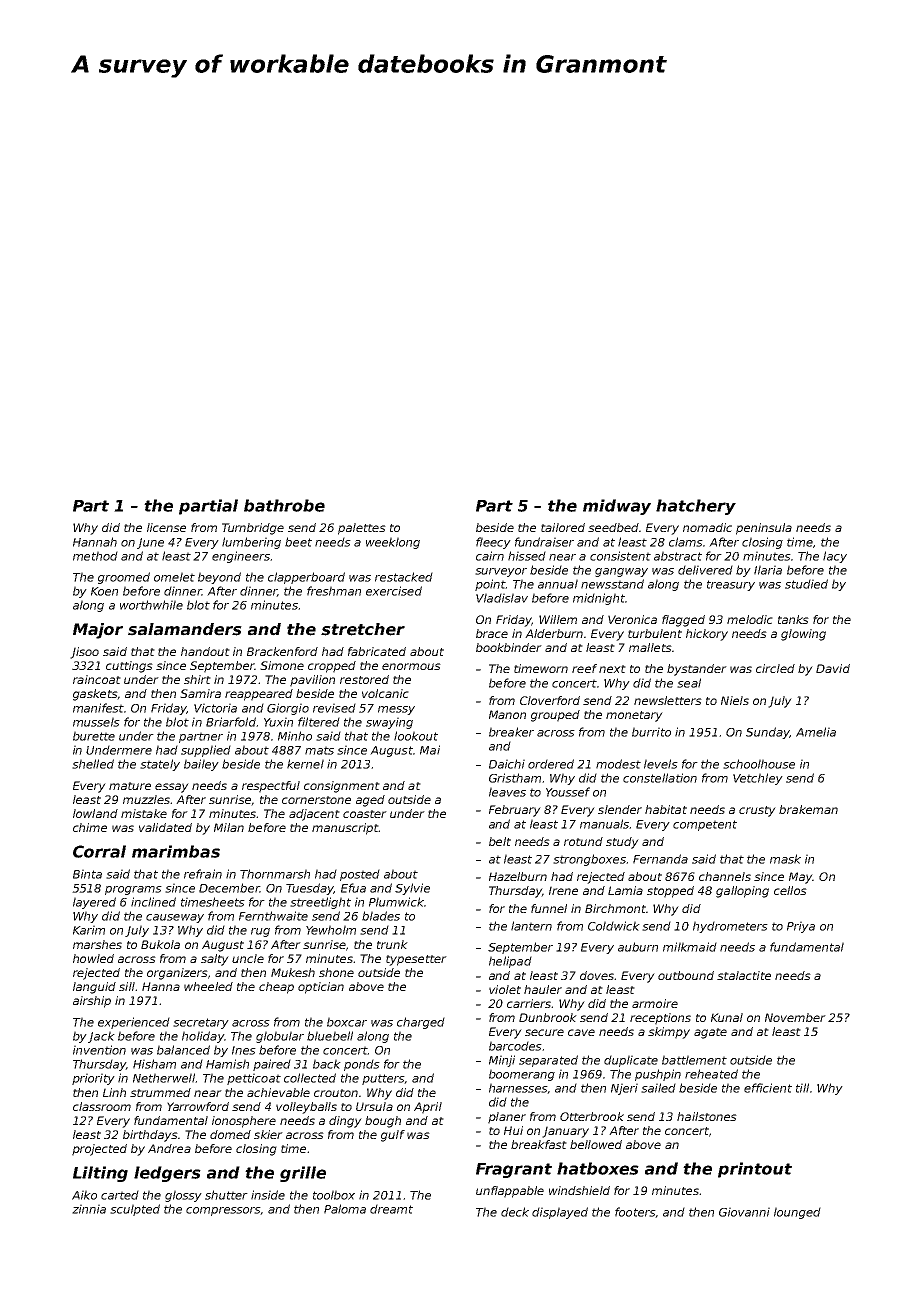 Image resolution: width=924 pixels, height=1308 pixels. What do you see at coordinates (89, 1209) in the document?
I see `zinnia` at bounding box center [89, 1209].
